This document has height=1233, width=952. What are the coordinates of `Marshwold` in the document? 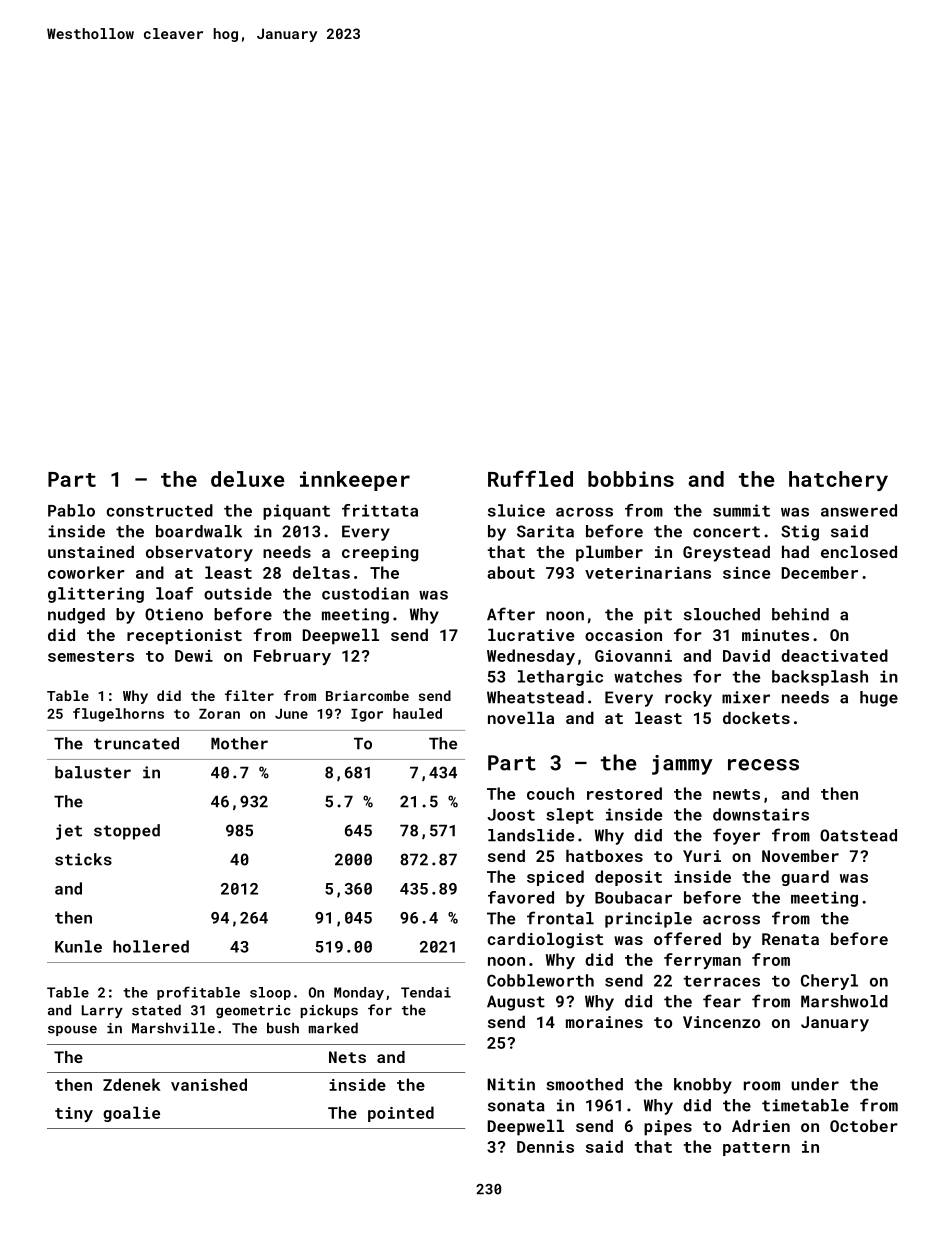 It's located at (844, 1001).
